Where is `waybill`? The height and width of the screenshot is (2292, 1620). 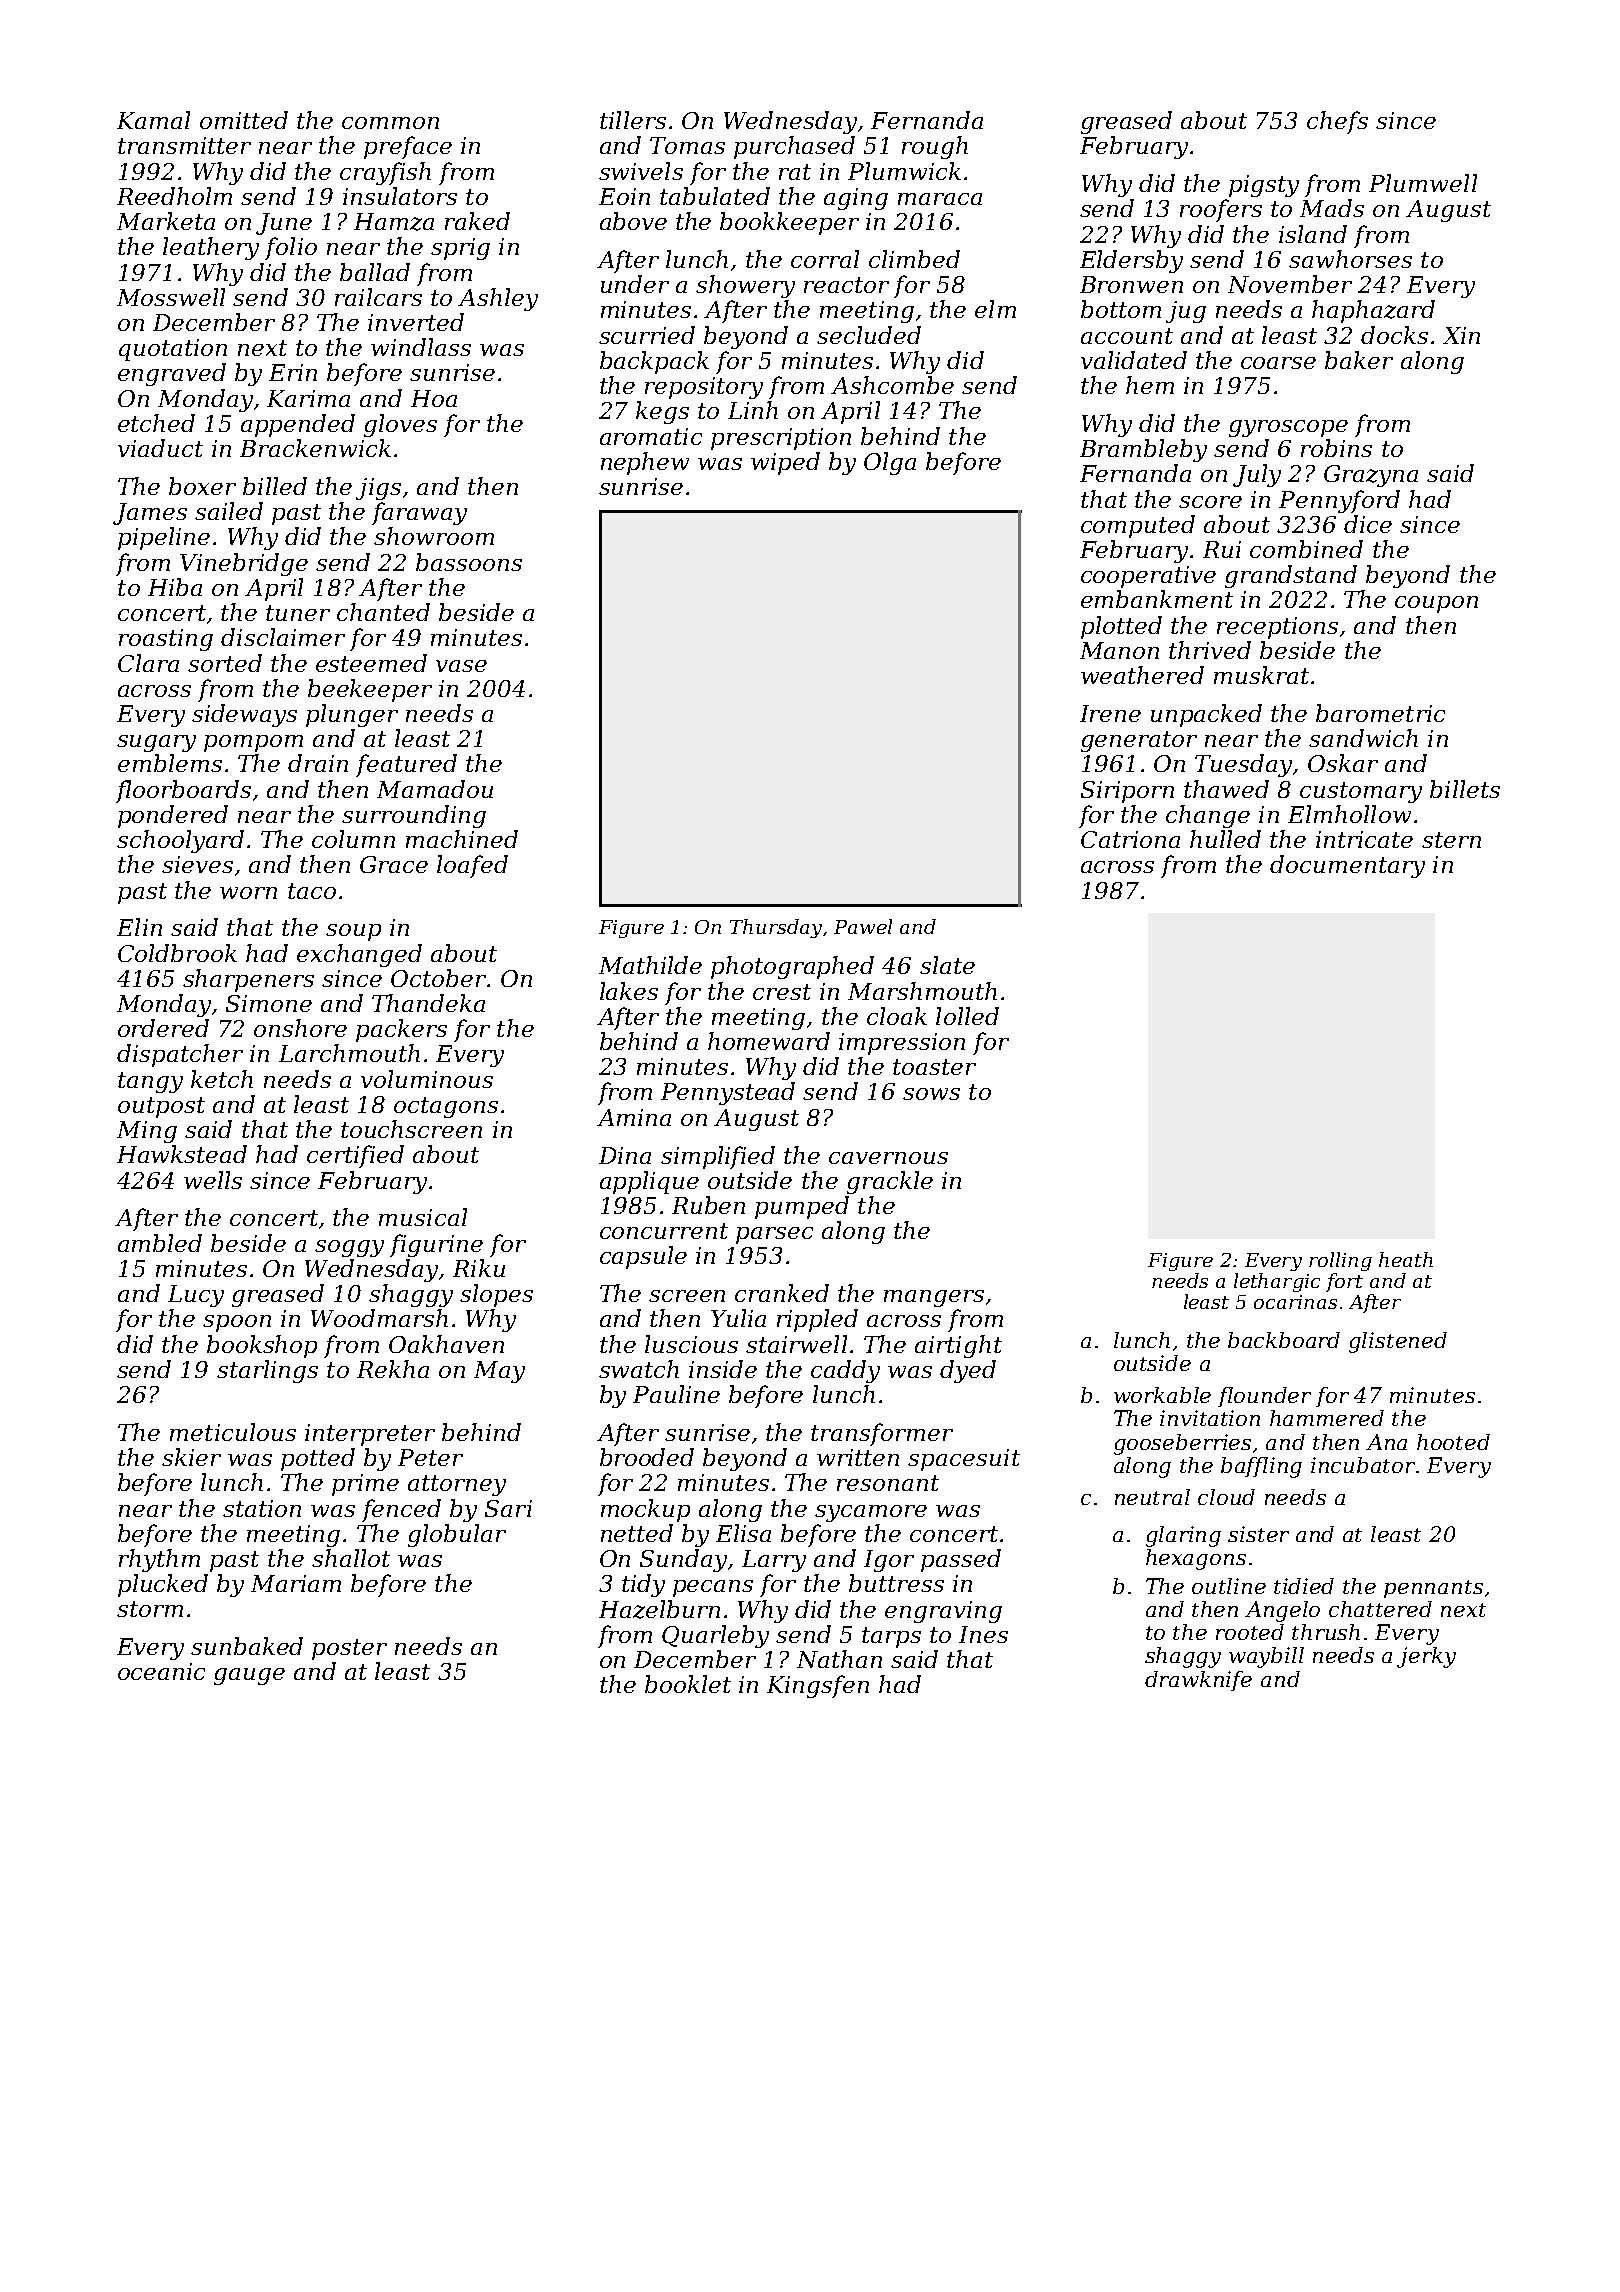 waybill is located at coordinates (1266, 1657).
